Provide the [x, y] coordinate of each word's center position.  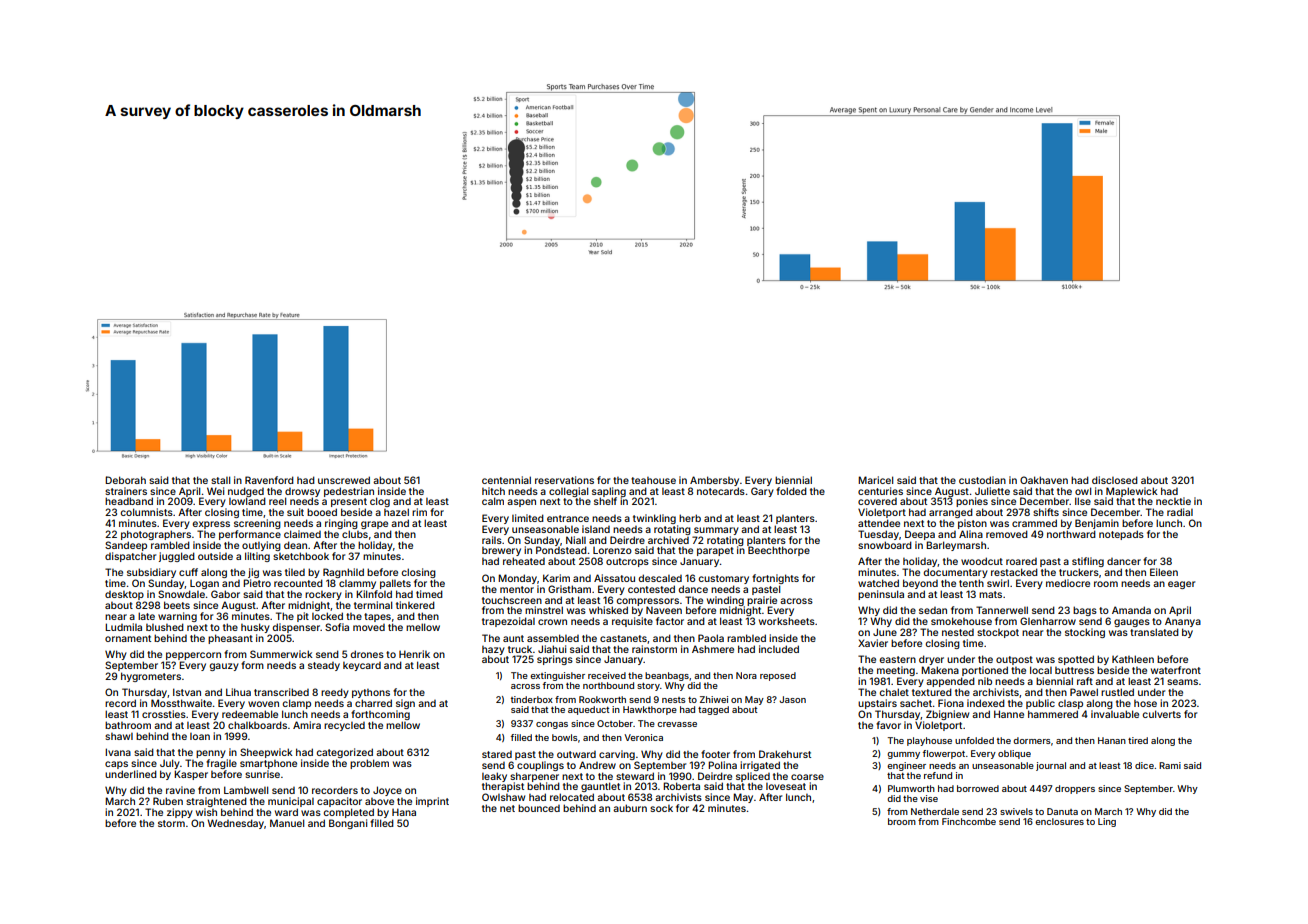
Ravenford [269, 480]
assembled [553, 638]
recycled [344, 726]
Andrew [597, 765]
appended [950, 682]
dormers [1032, 740]
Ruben [168, 801]
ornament [128, 638]
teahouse [653, 480]
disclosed [1115, 480]
